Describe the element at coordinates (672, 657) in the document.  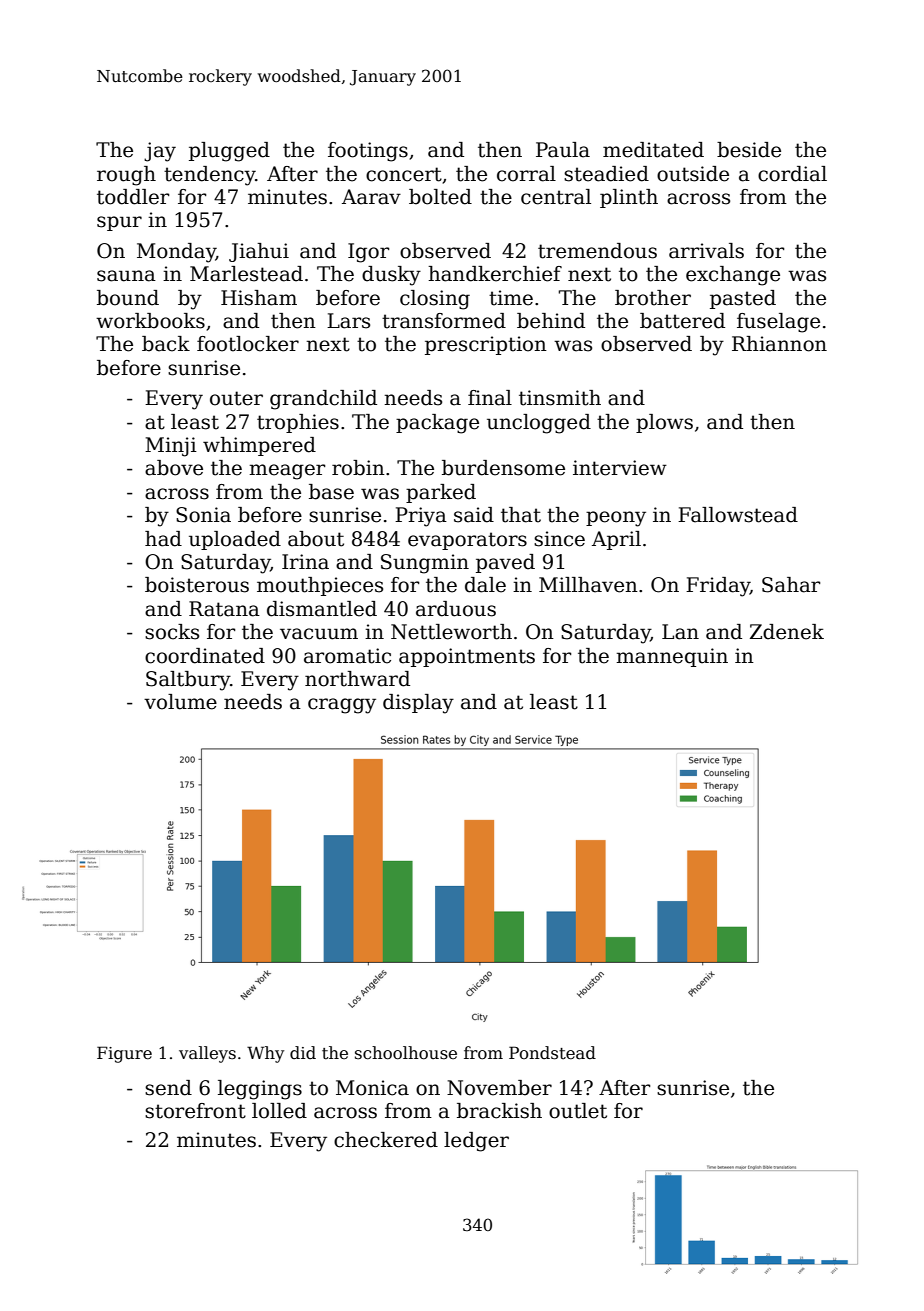
I see `mannequin` at that location.
